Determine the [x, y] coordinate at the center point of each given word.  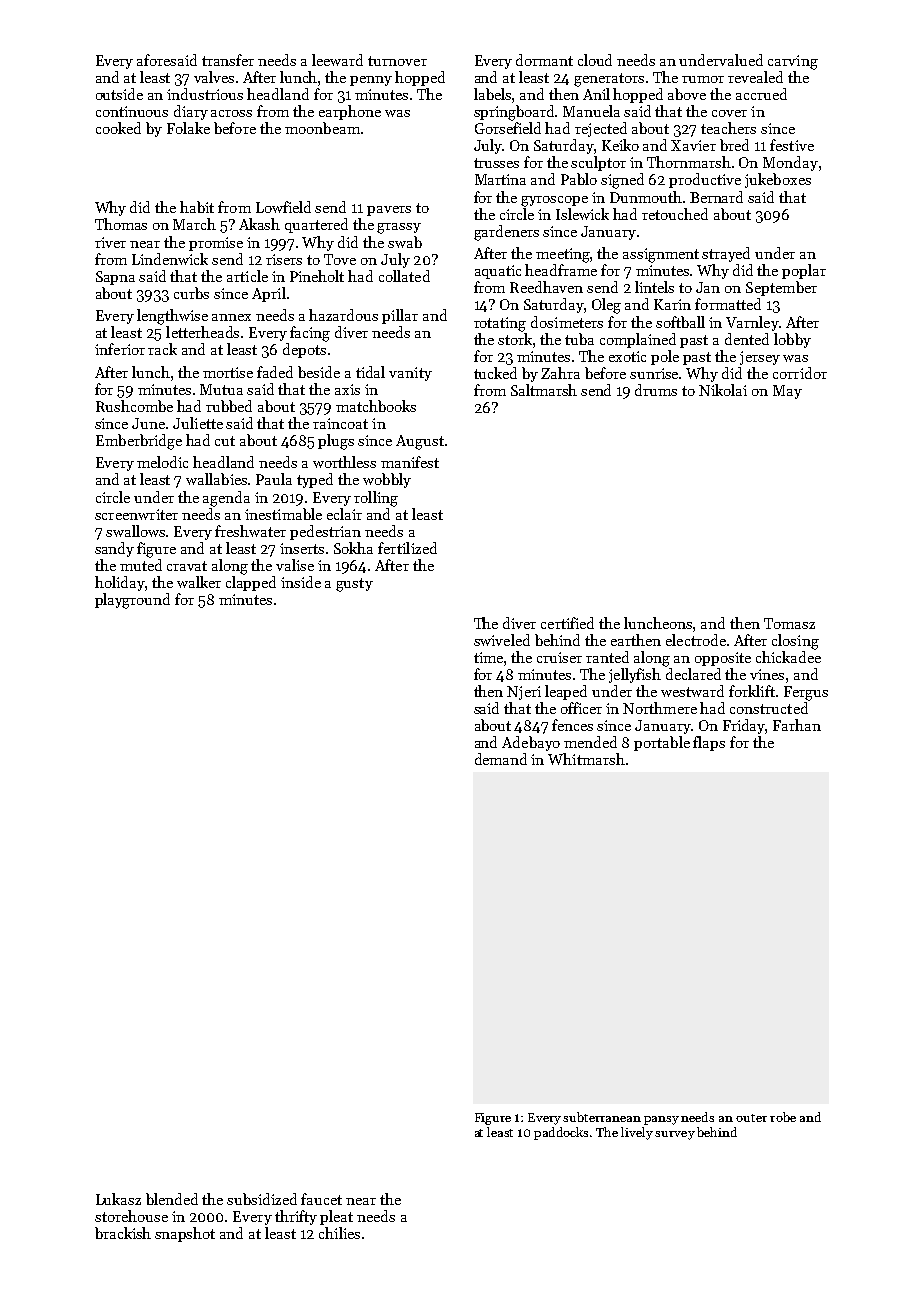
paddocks [561, 1133]
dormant [544, 60]
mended [590, 742]
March [194, 224]
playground [132, 601]
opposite [723, 659]
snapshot [185, 1234]
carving [793, 62]
